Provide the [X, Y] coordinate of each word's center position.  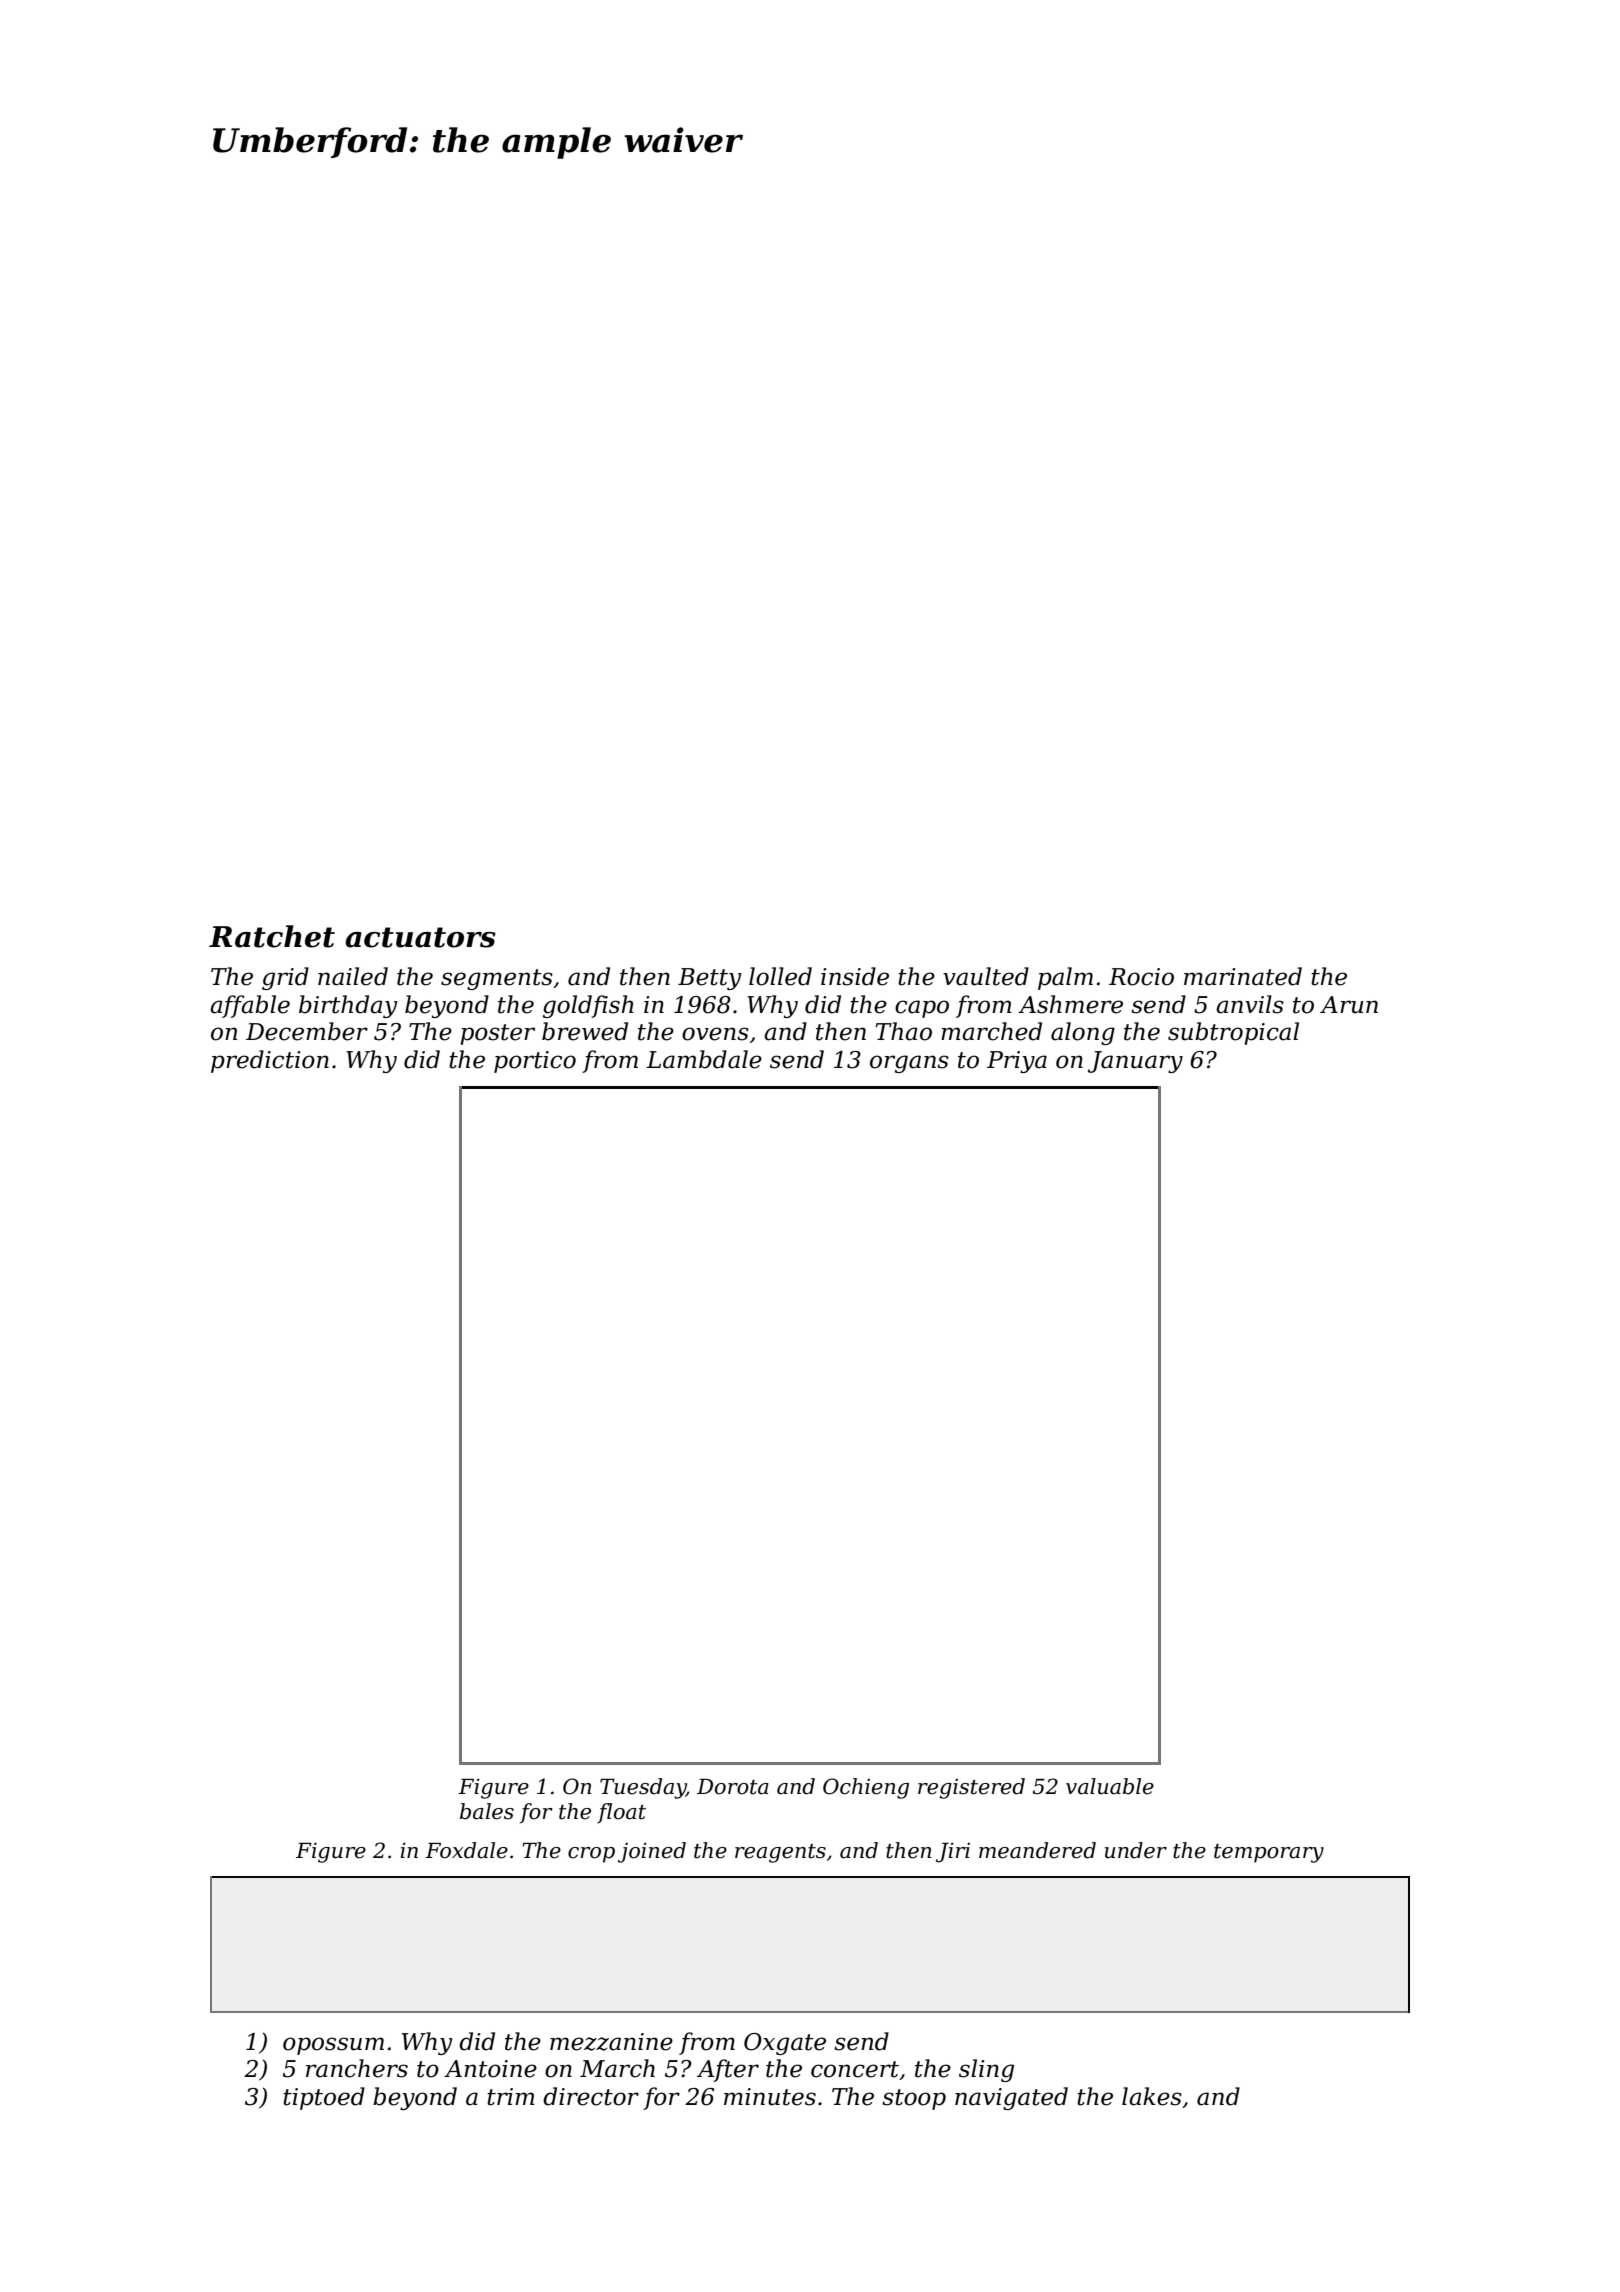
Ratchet [272, 936]
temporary [1269, 1853]
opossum [333, 2046]
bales [487, 1811]
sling [986, 2070]
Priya [1017, 1062]
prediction [270, 1061]
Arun [1349, 1005]
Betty [710, 979]
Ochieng [866, 1788]
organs [909, 1064]
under [1136, 1850]
